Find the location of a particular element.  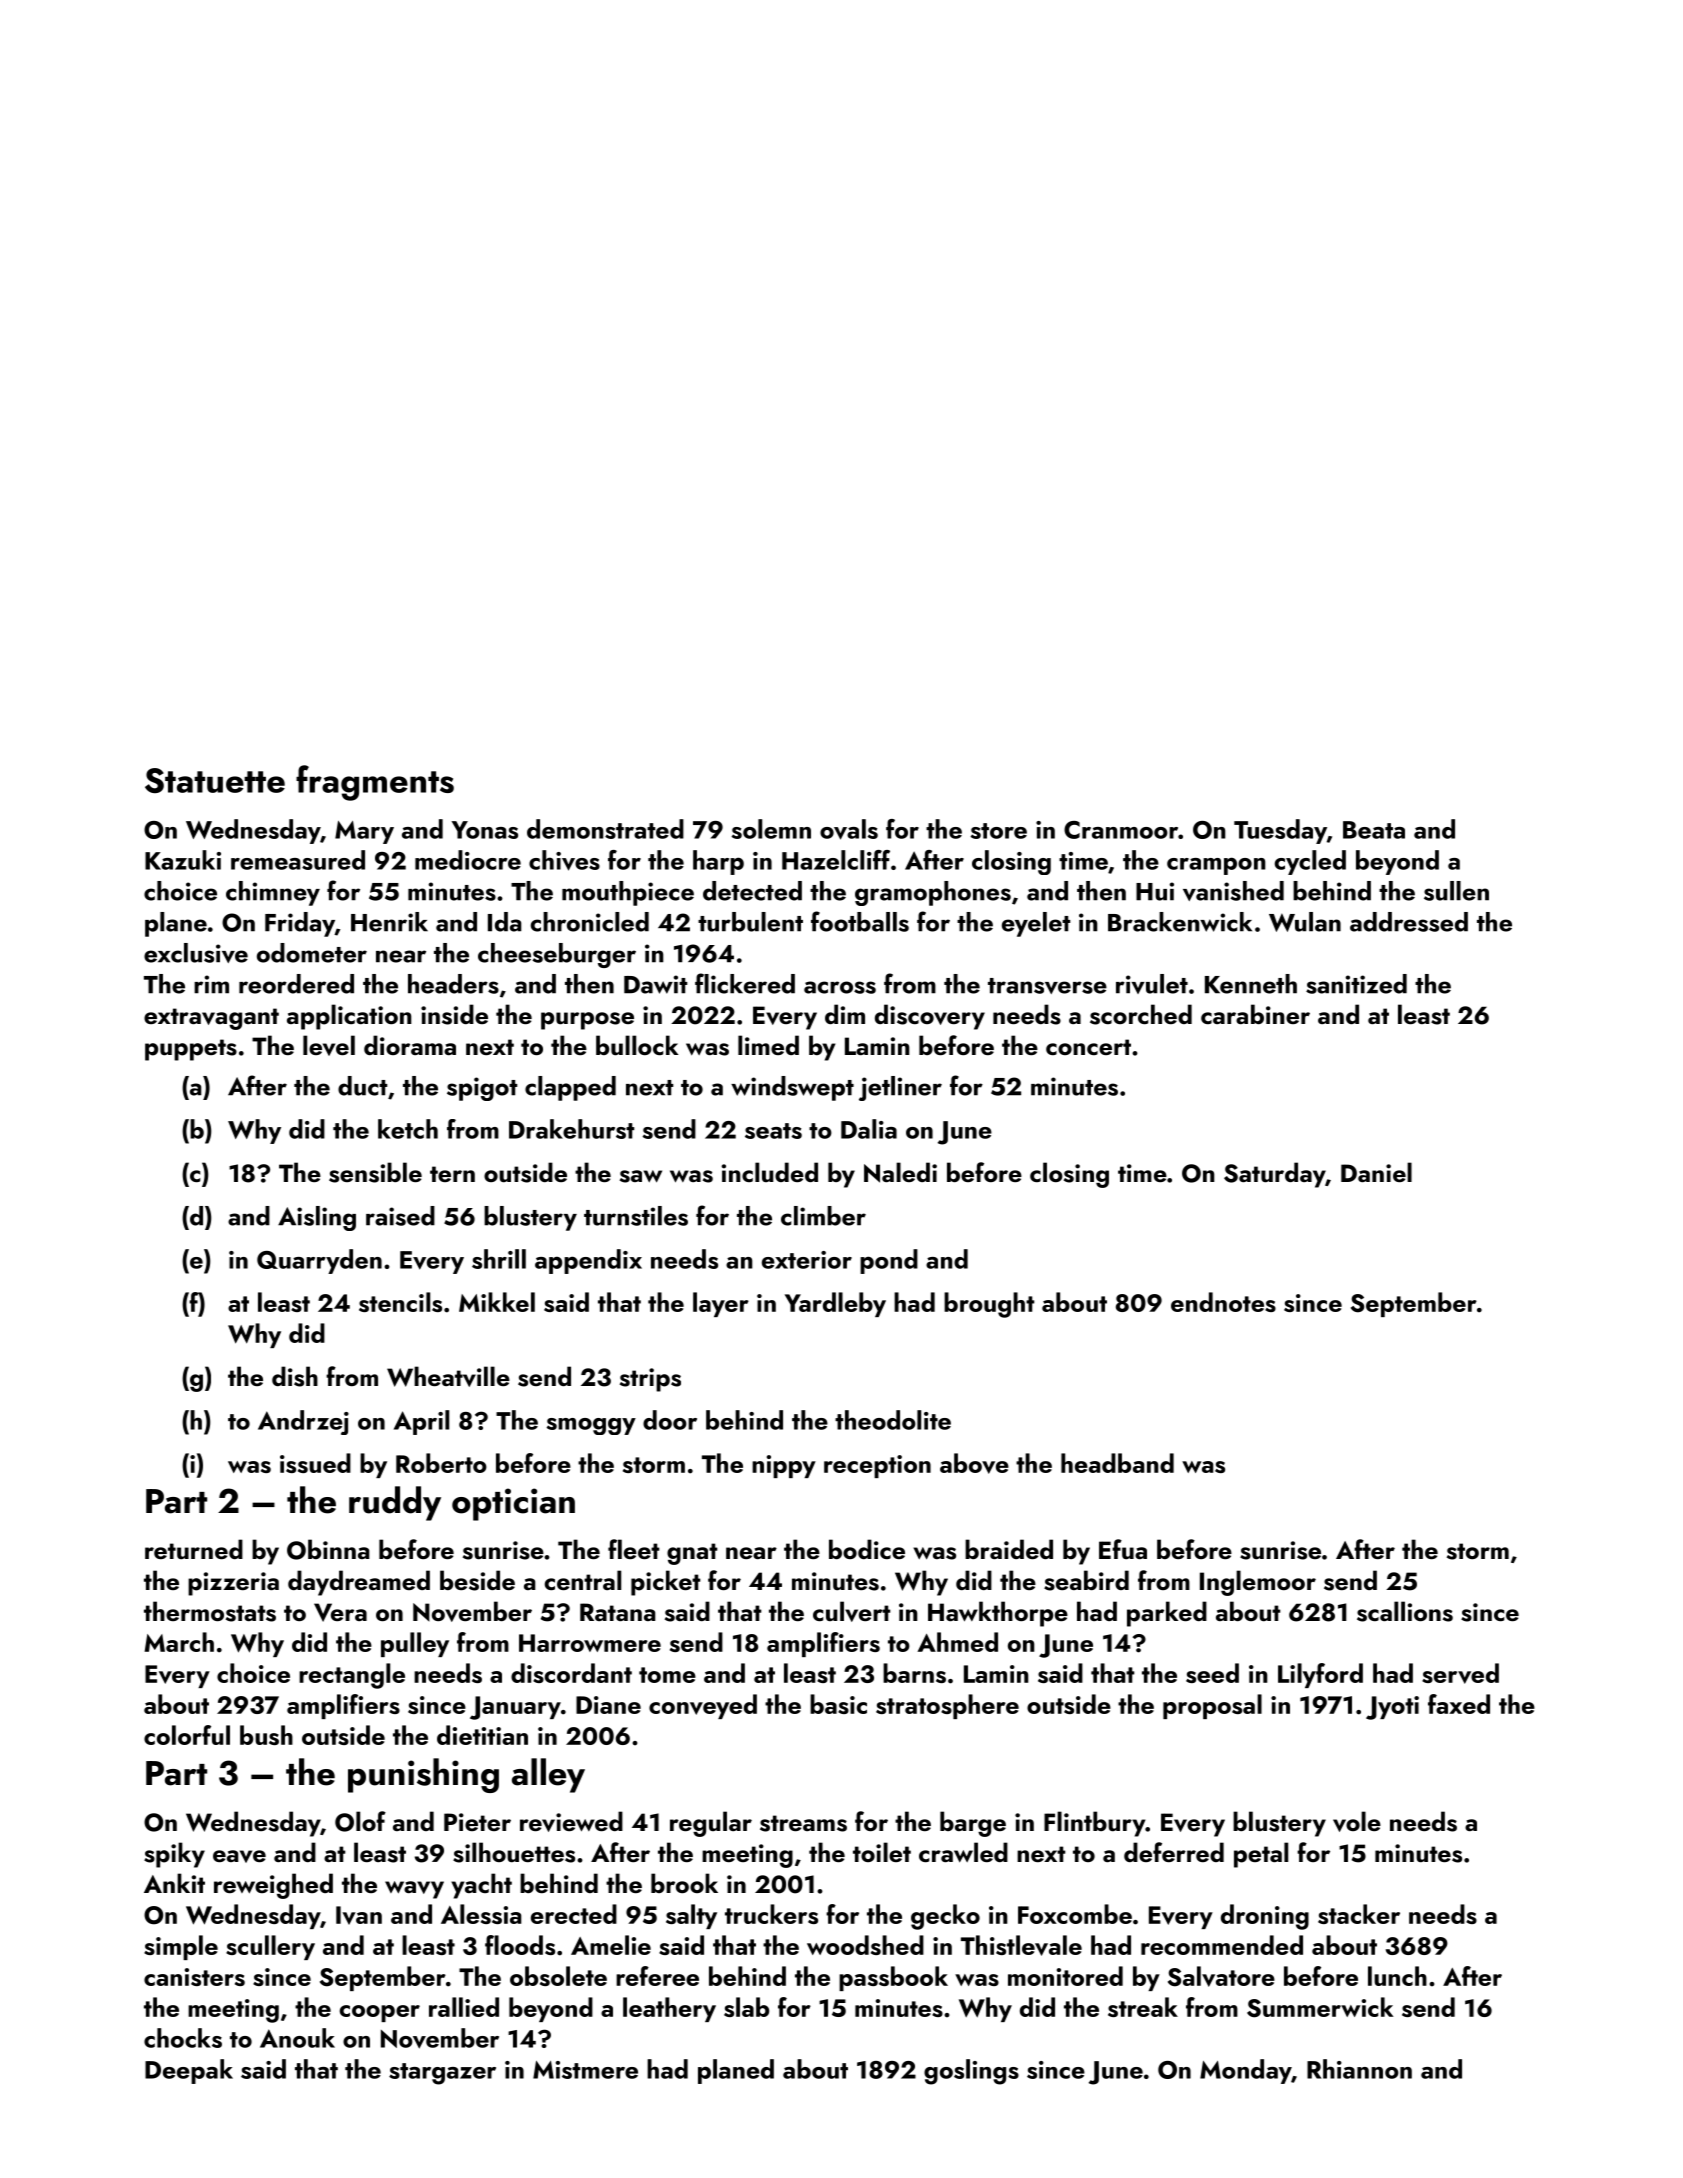

seed is located at coordinates (1212, 1673).
